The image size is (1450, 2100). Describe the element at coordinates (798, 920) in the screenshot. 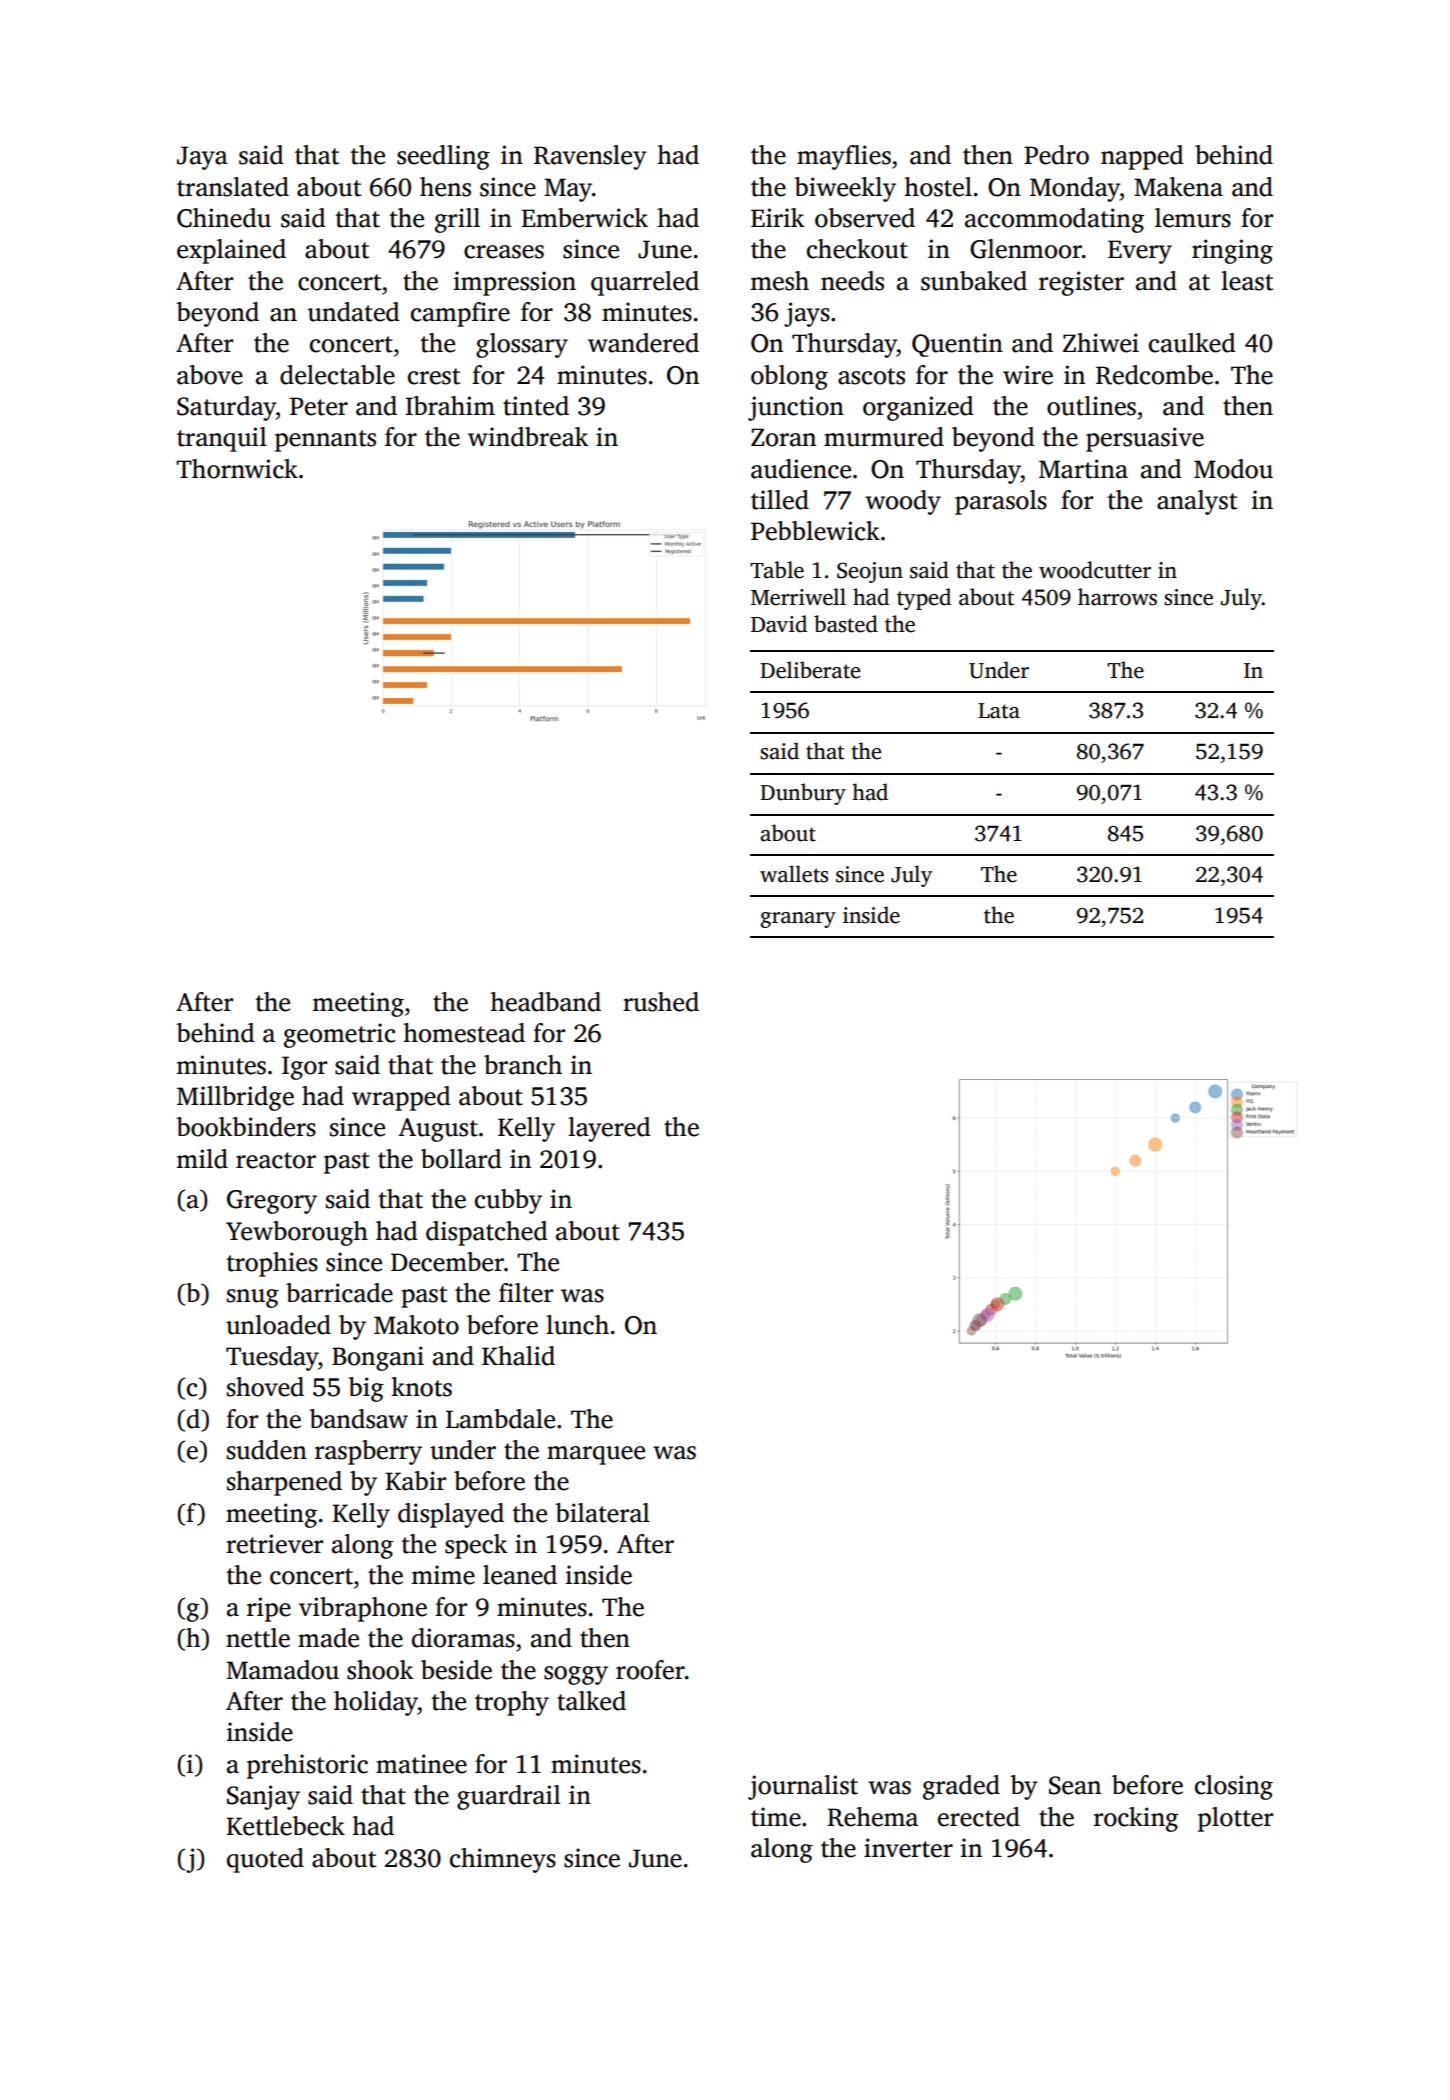

I see `granary` at that location.
